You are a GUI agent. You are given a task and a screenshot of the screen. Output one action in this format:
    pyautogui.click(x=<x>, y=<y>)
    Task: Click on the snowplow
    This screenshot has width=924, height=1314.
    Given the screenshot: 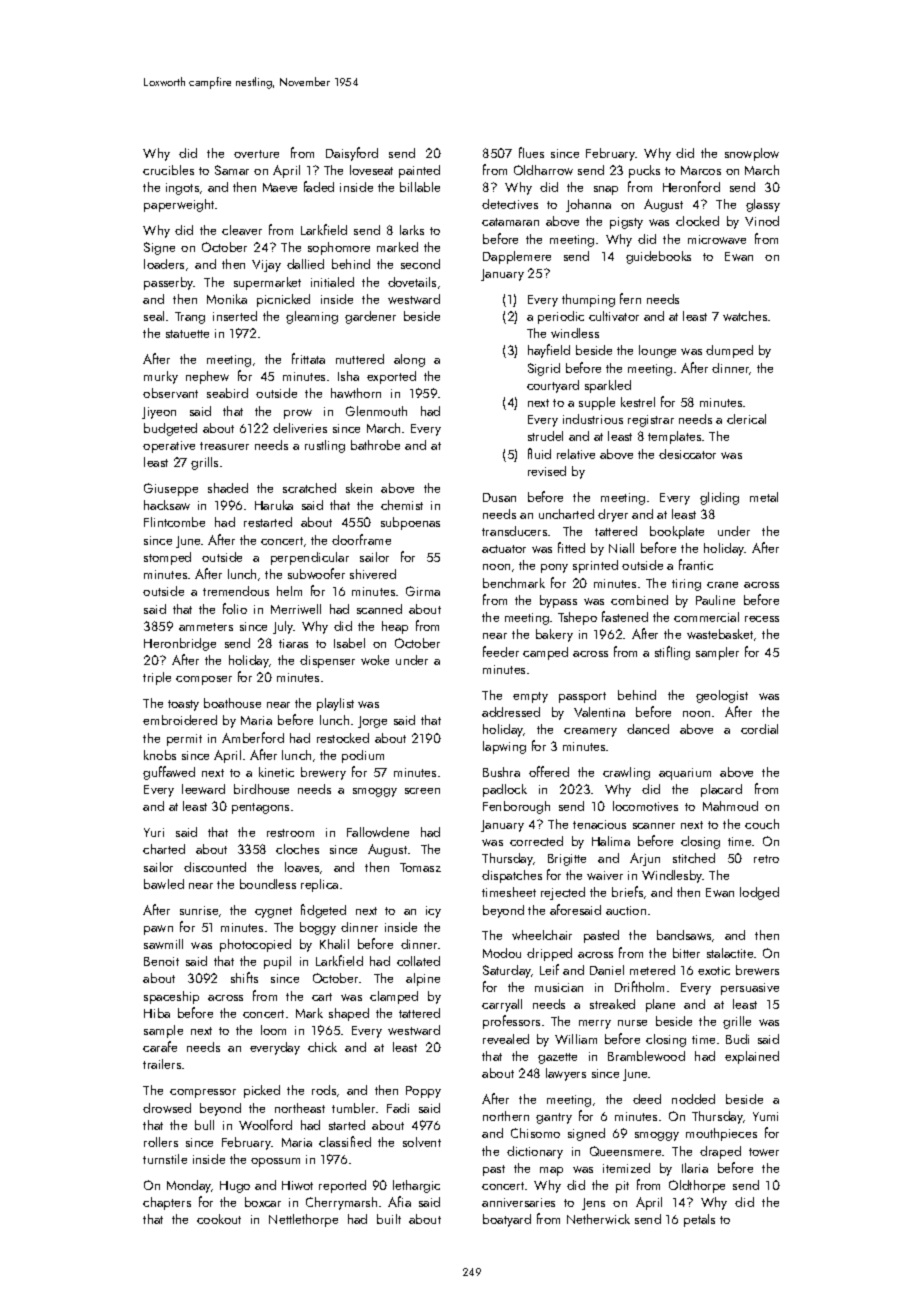 What is the action you would take?
    pyautogui.click(x=752, y=154)
